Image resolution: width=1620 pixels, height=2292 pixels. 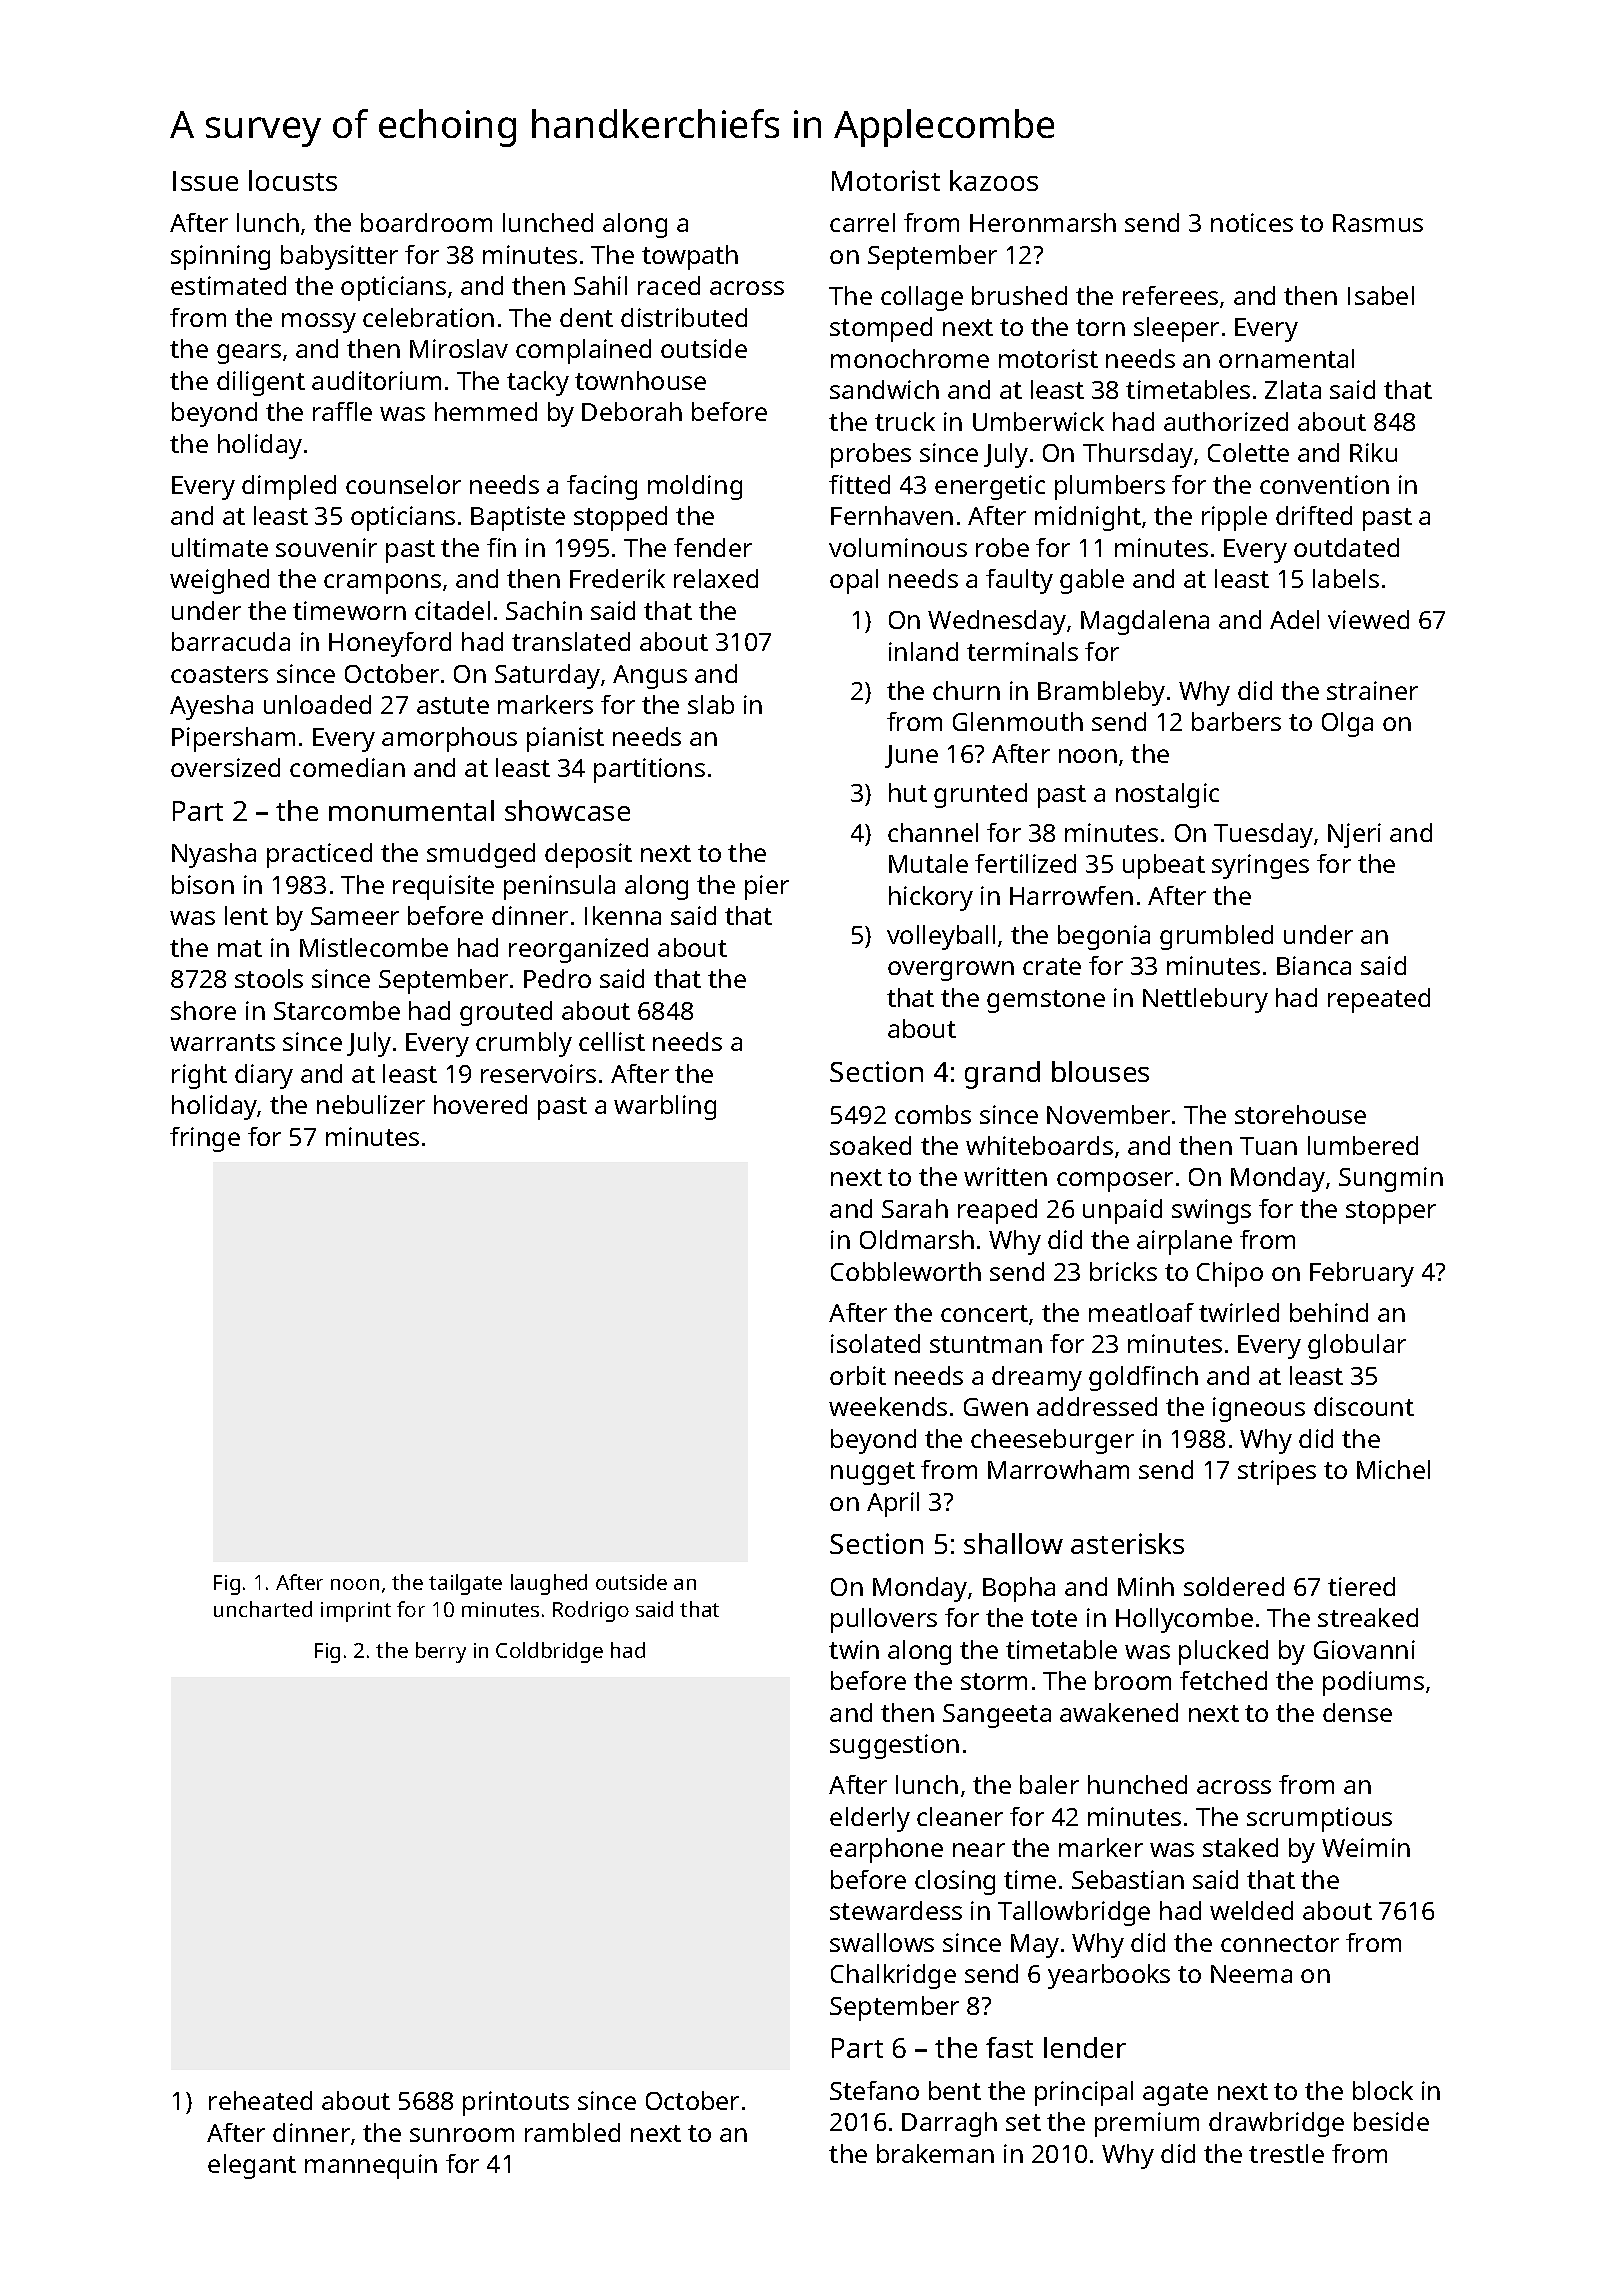 What do you see at coordinates (260, 2100) in the screenshot?
I see `reheated` at bounding box center [260, 2100].
